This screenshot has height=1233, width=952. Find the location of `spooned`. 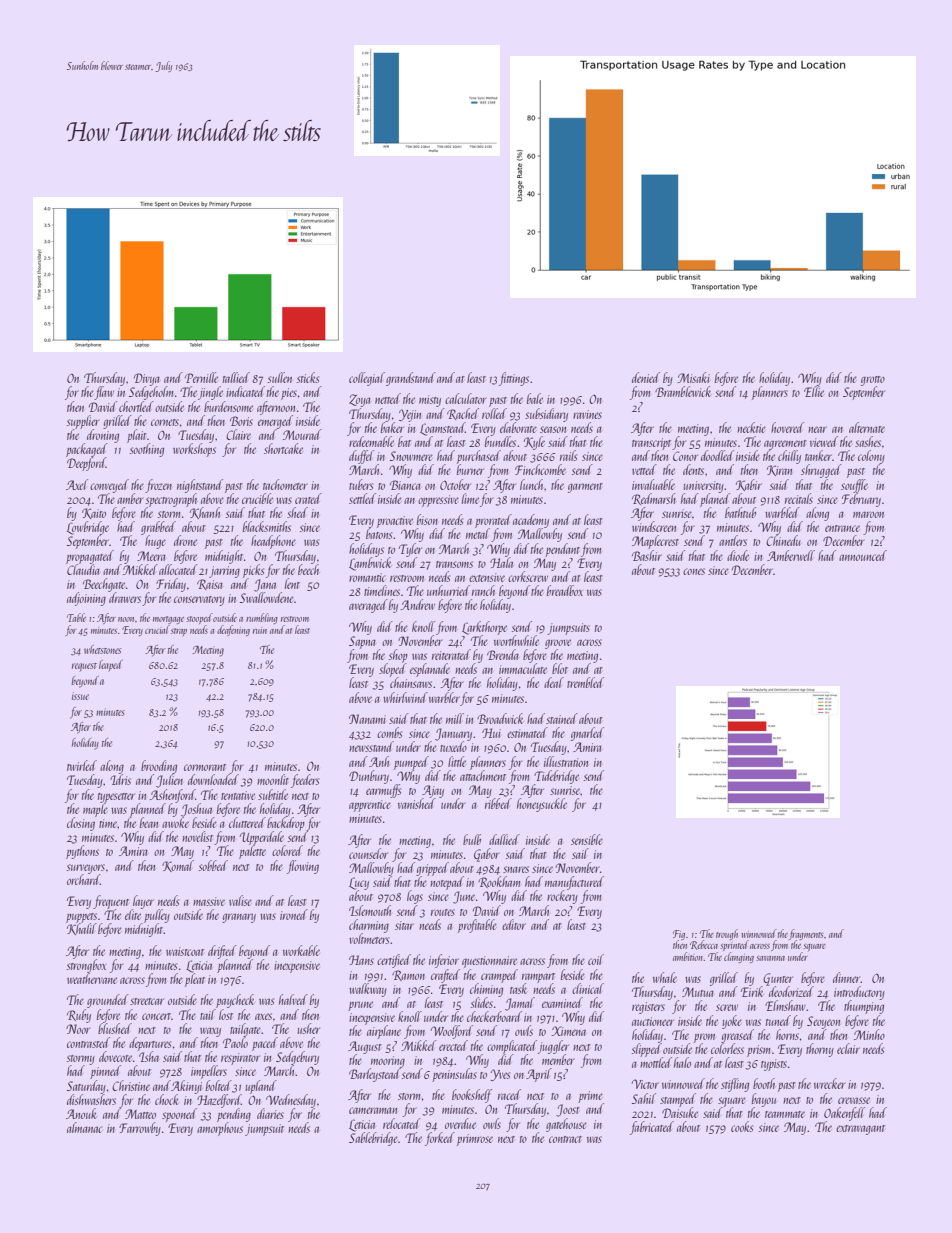

spooned is located at coordinates (179, 1115).
